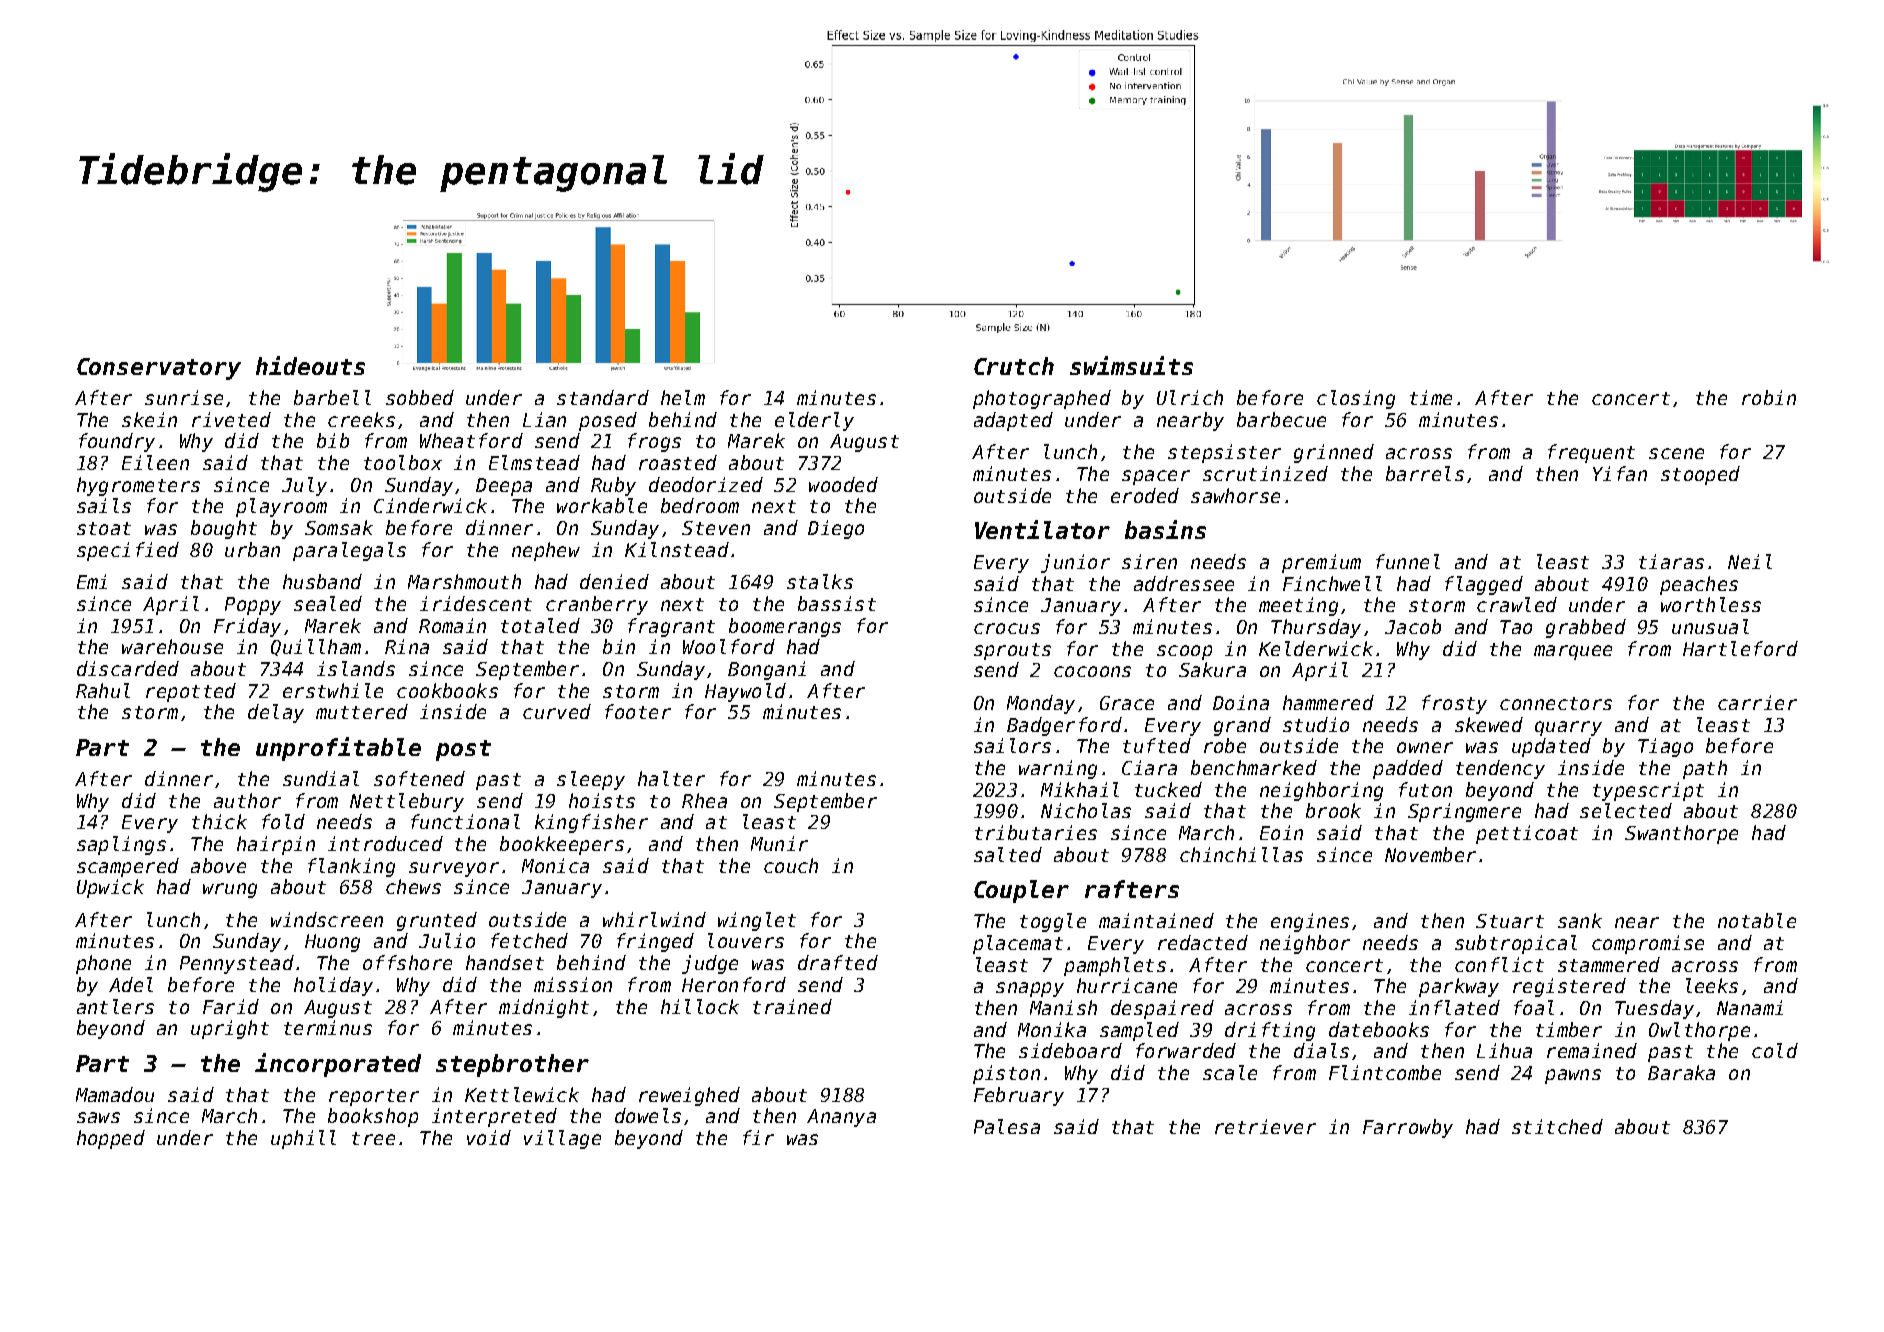 Image resolution: width=1884 pixels, height=1332 pixels. What do you see at coordinates (464, 581) in the document?
I see `Marshmouth` at bounding box center [464, 581].
